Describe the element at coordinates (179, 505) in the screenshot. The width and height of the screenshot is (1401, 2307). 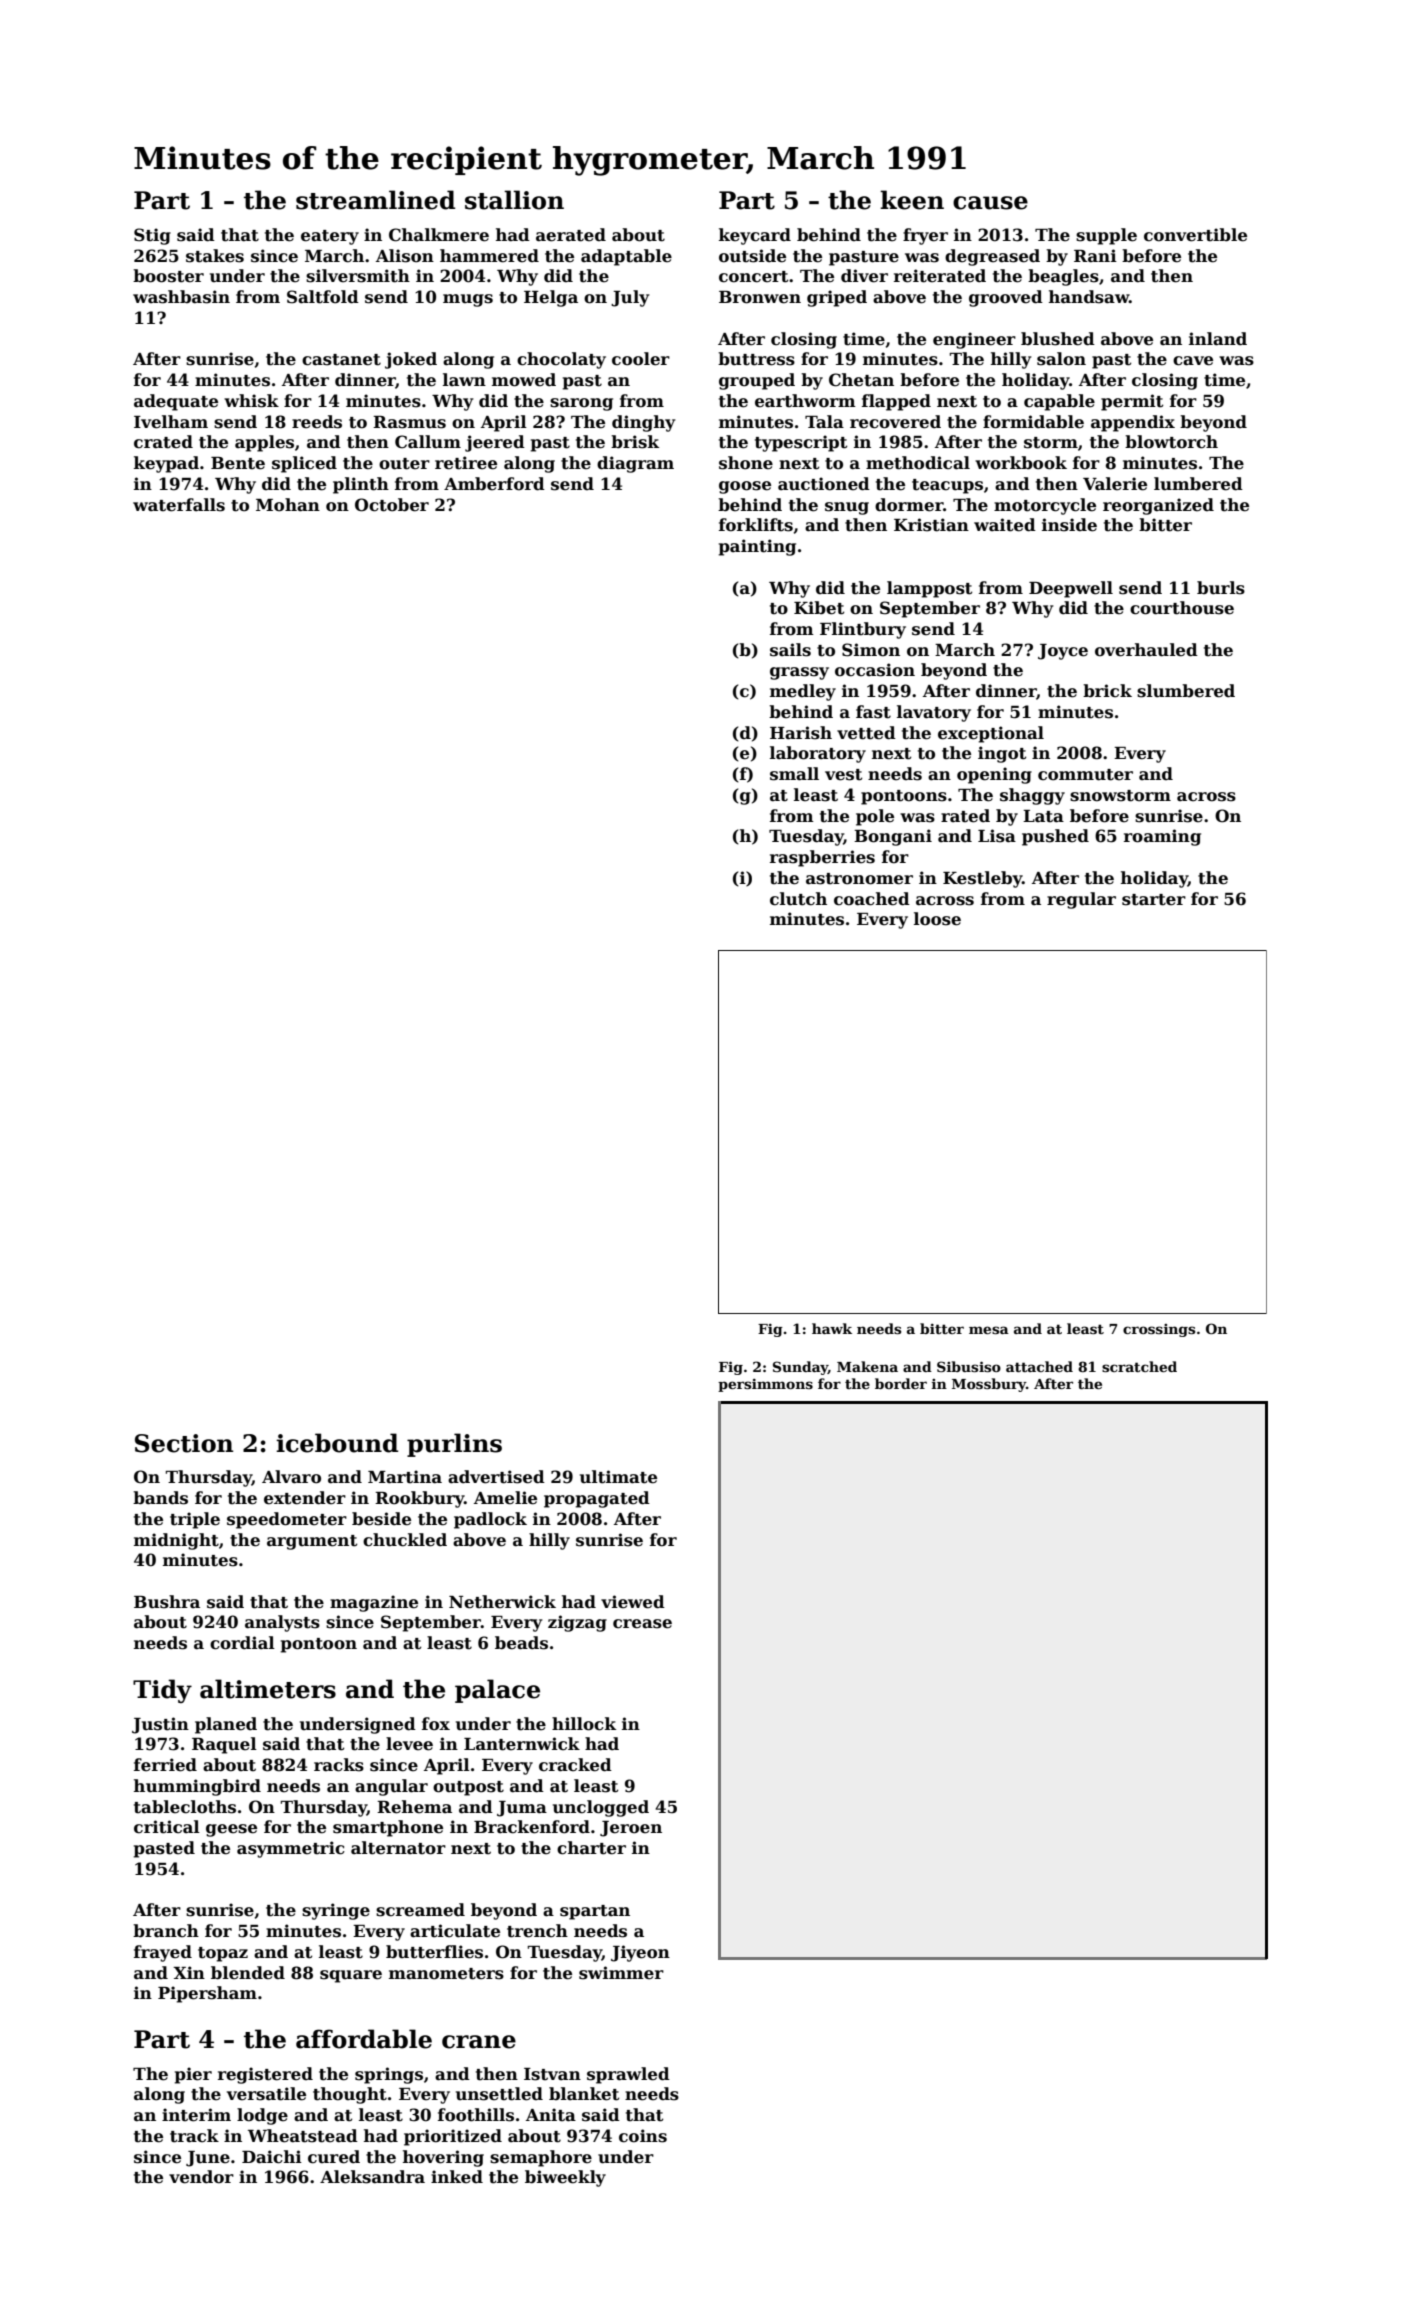
I see `waterfalls` at that location.
